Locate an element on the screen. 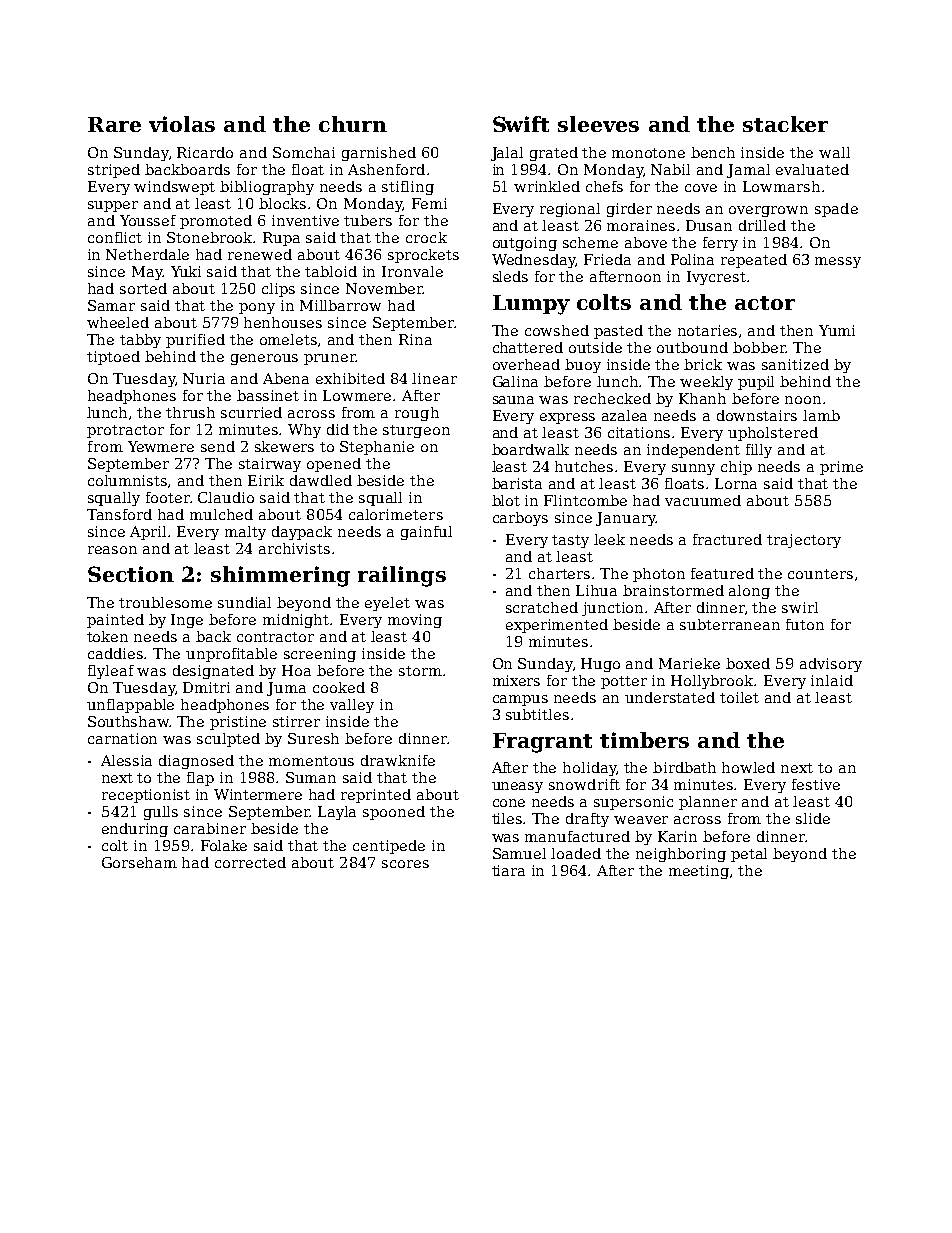  sundial is located at coordinates (244, 602).
